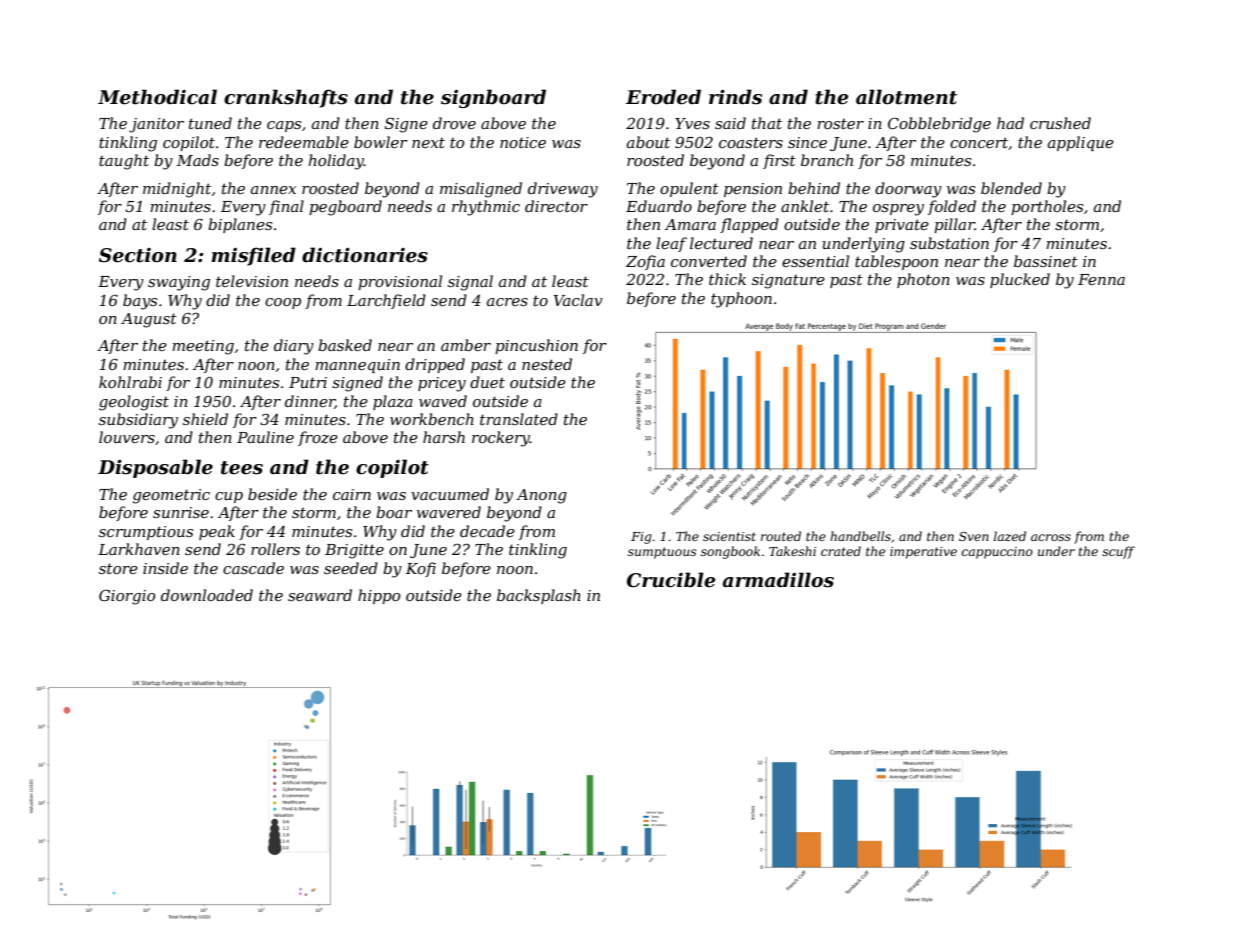  I want to click on hippo, so click(379, 596).
